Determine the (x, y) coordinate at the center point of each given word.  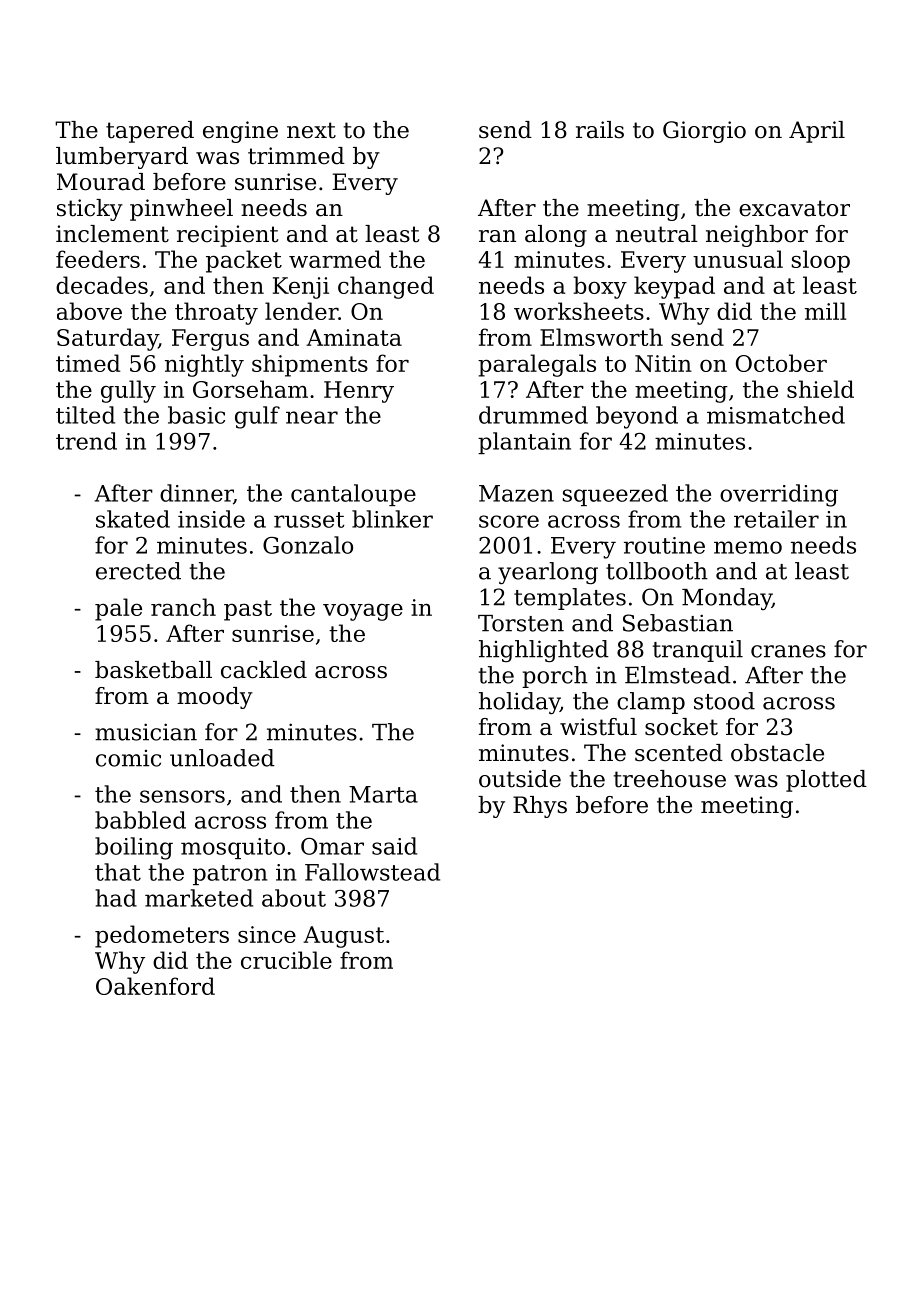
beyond (637, 417)
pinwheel (181, 210)
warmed (335, 259)
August (343, 937)
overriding (779, 495)
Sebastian (678, 623)
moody (215, 698)
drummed (533, 415)
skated (133, 519)
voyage (363, 612)
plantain (524, 443)
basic (196, 415)
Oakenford (155, 986)
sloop (821, 261)
